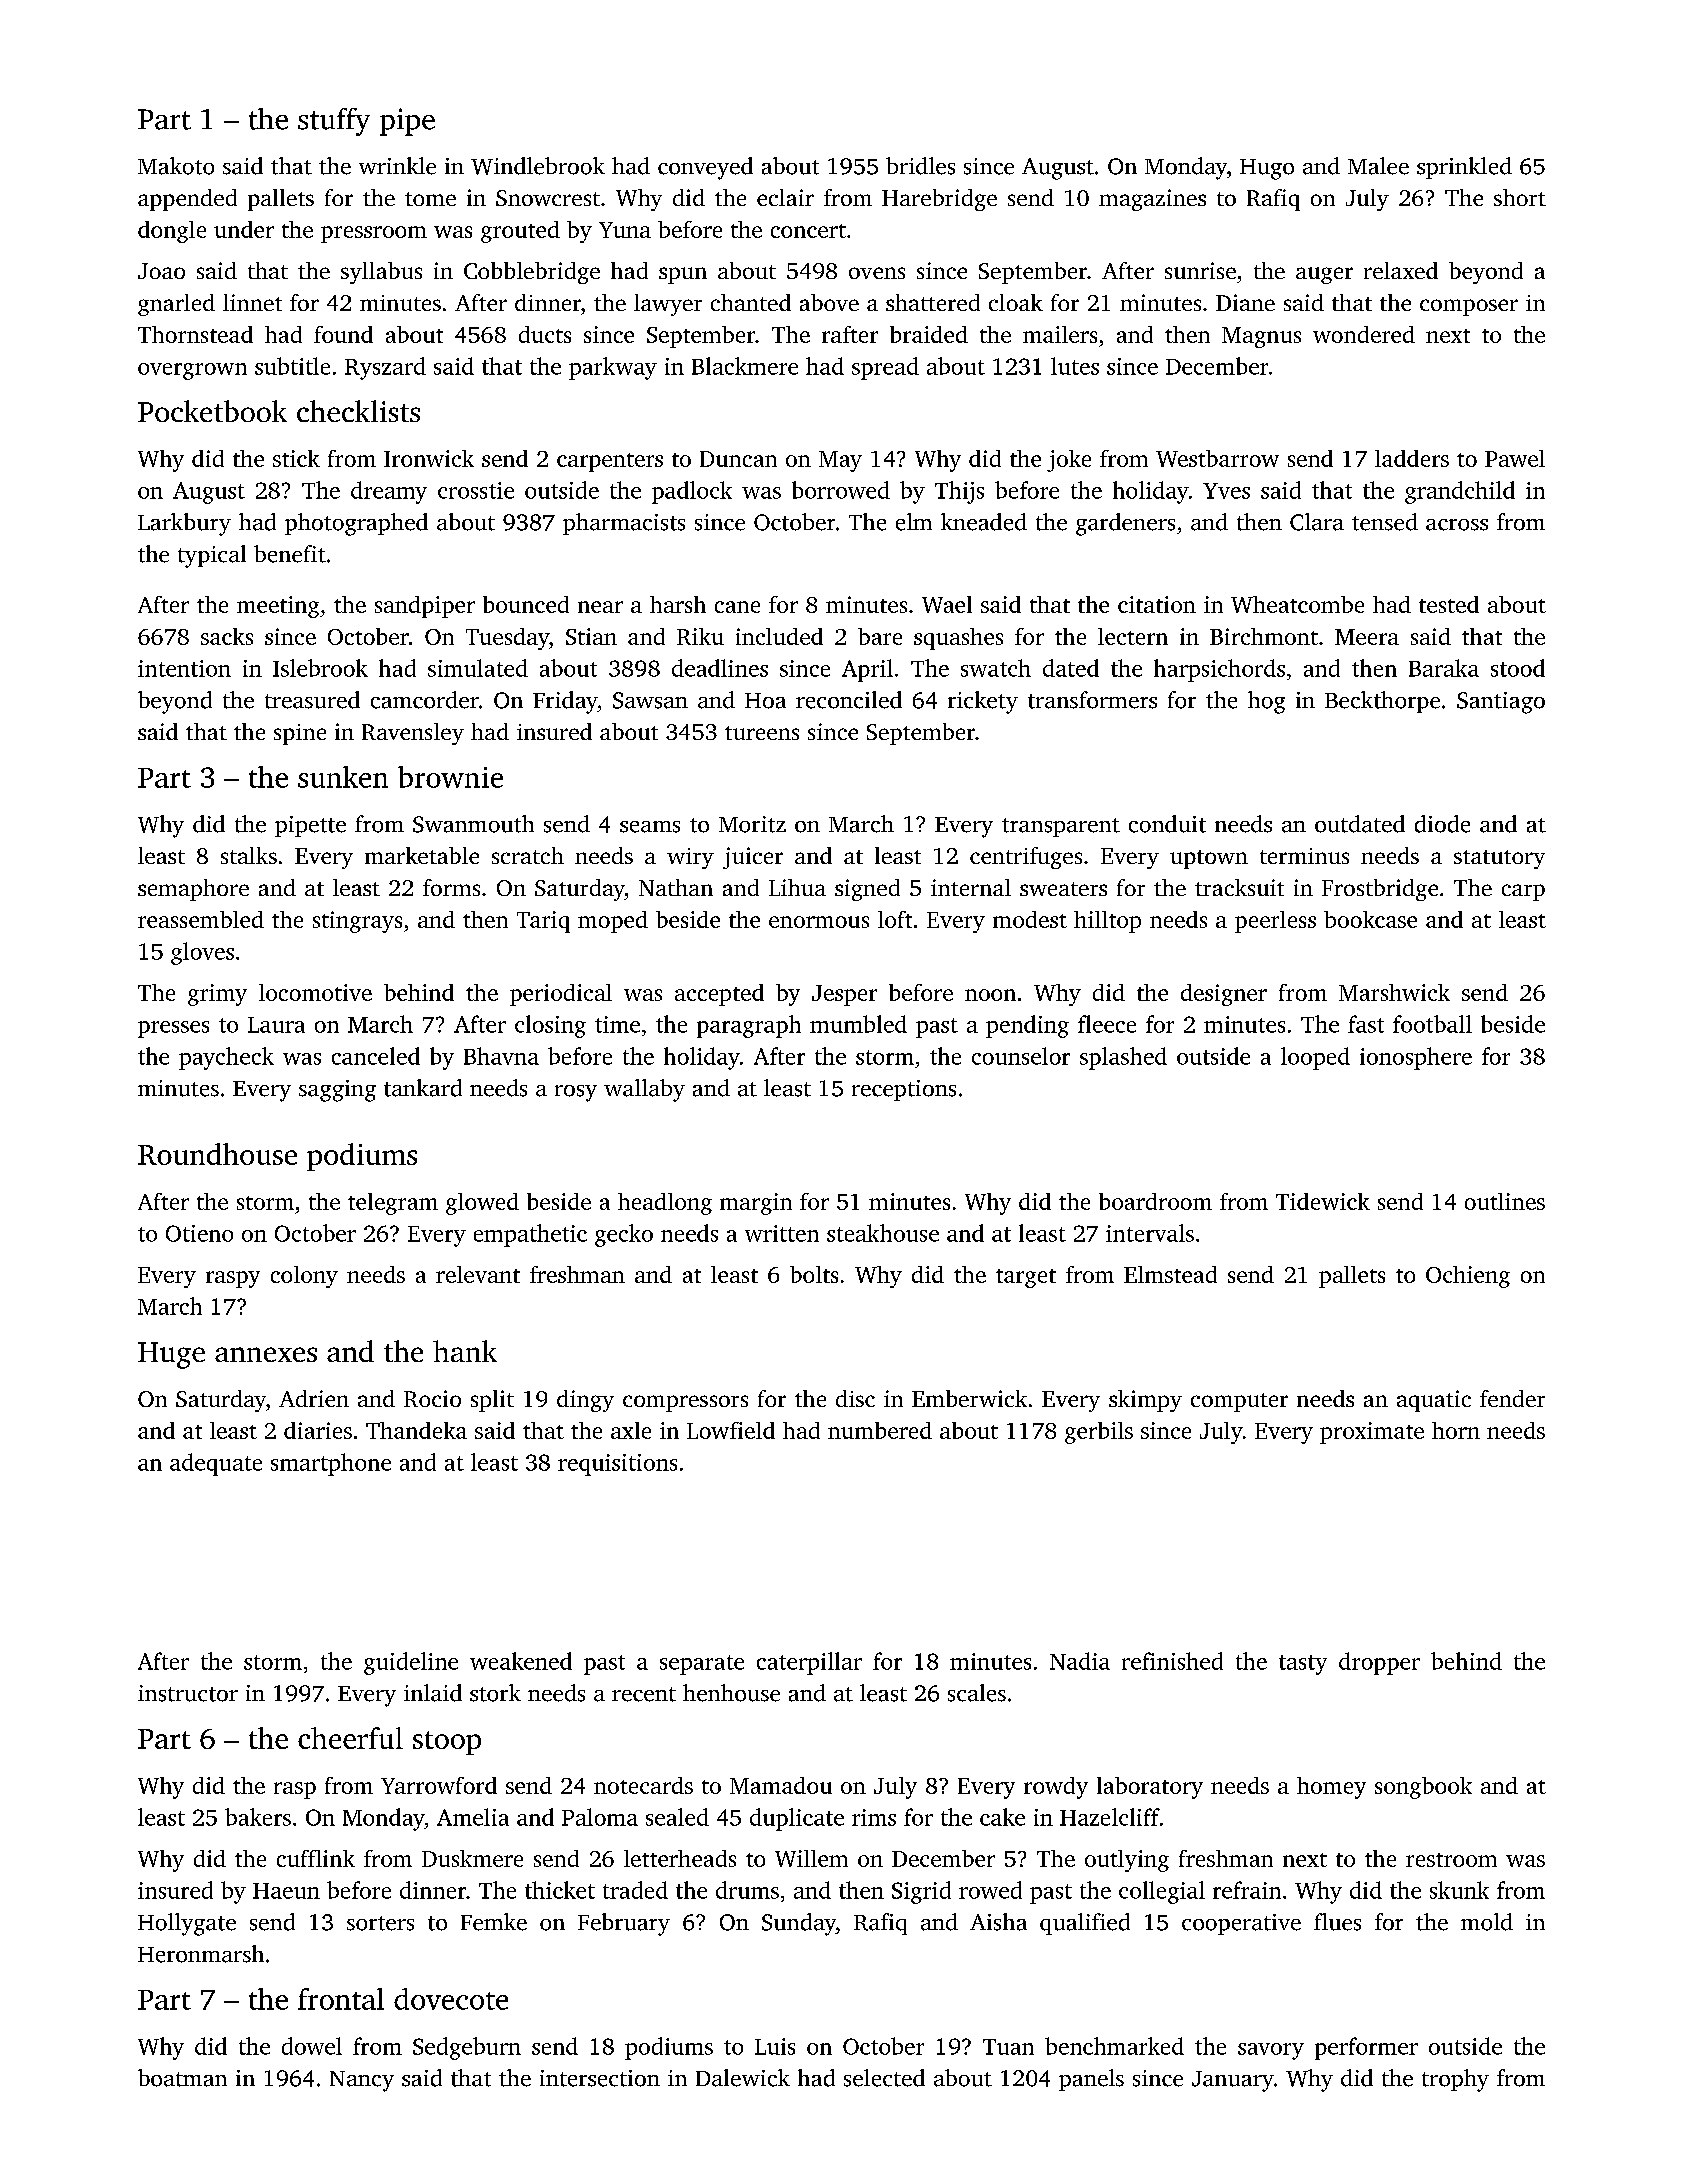 This page has height=2178, width=1683. What do you see at coordinates (702, 1665) in the page?
I see `separate` at bounding box center [702, 1665].
